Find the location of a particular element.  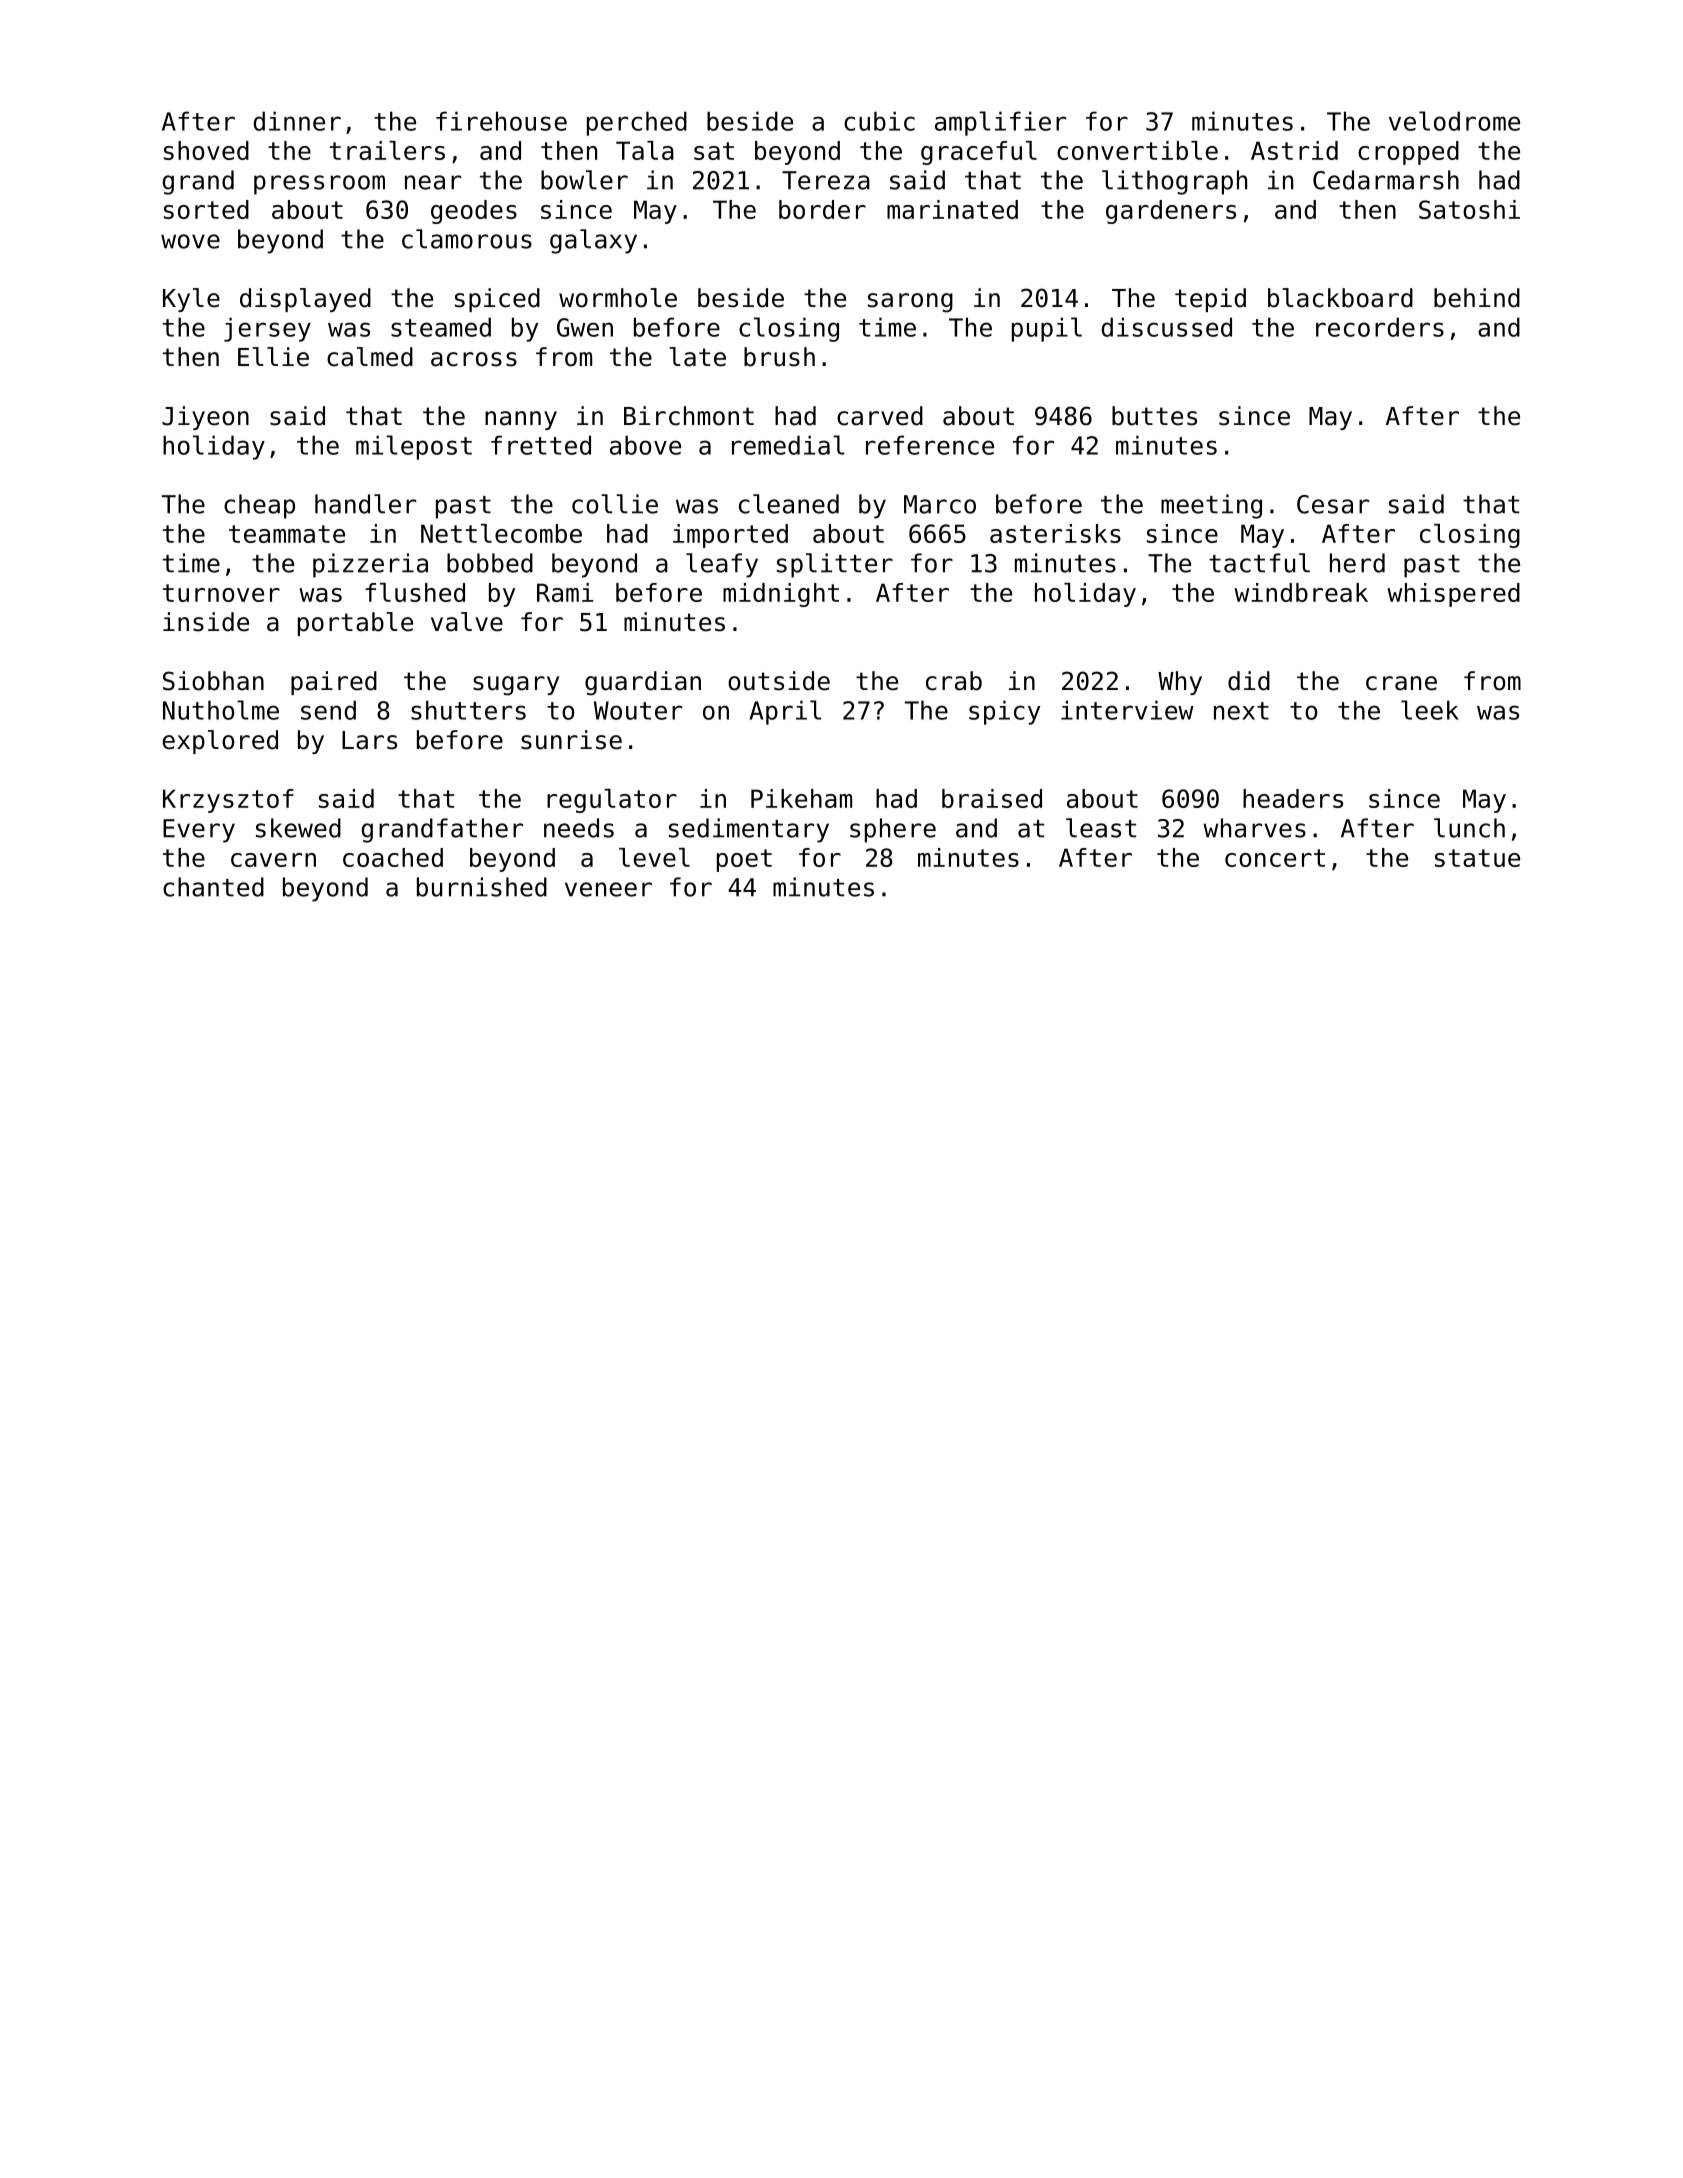

firehouse is located at coordinates (501, 121).
